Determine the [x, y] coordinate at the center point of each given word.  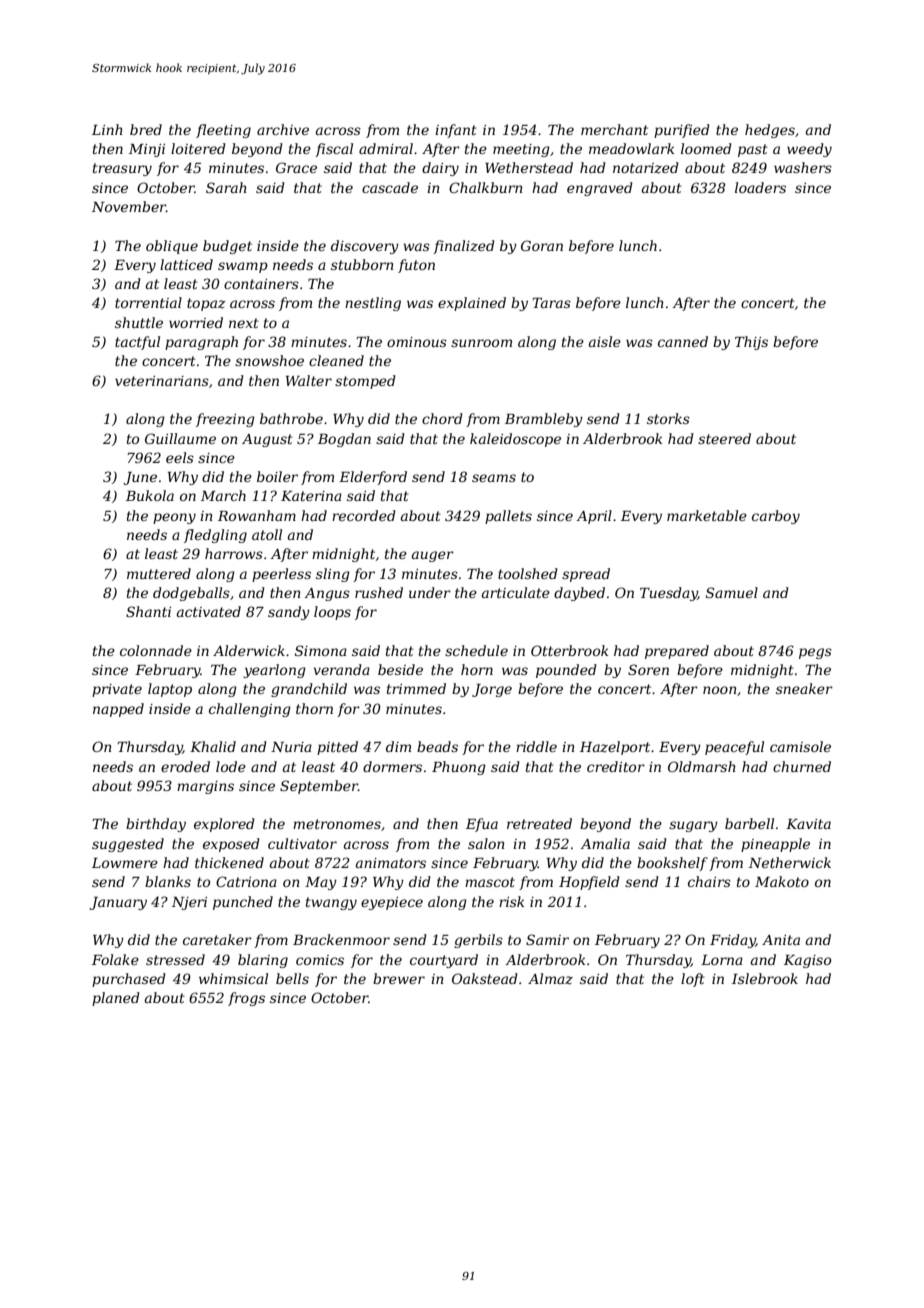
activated [209, 611]
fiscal [334, 150]
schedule [476, 650]
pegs [815, 653]
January [118, 903]
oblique [172, 247]
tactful [137, 343]
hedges [770, 131]
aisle [605, 341]
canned [683, 341]
